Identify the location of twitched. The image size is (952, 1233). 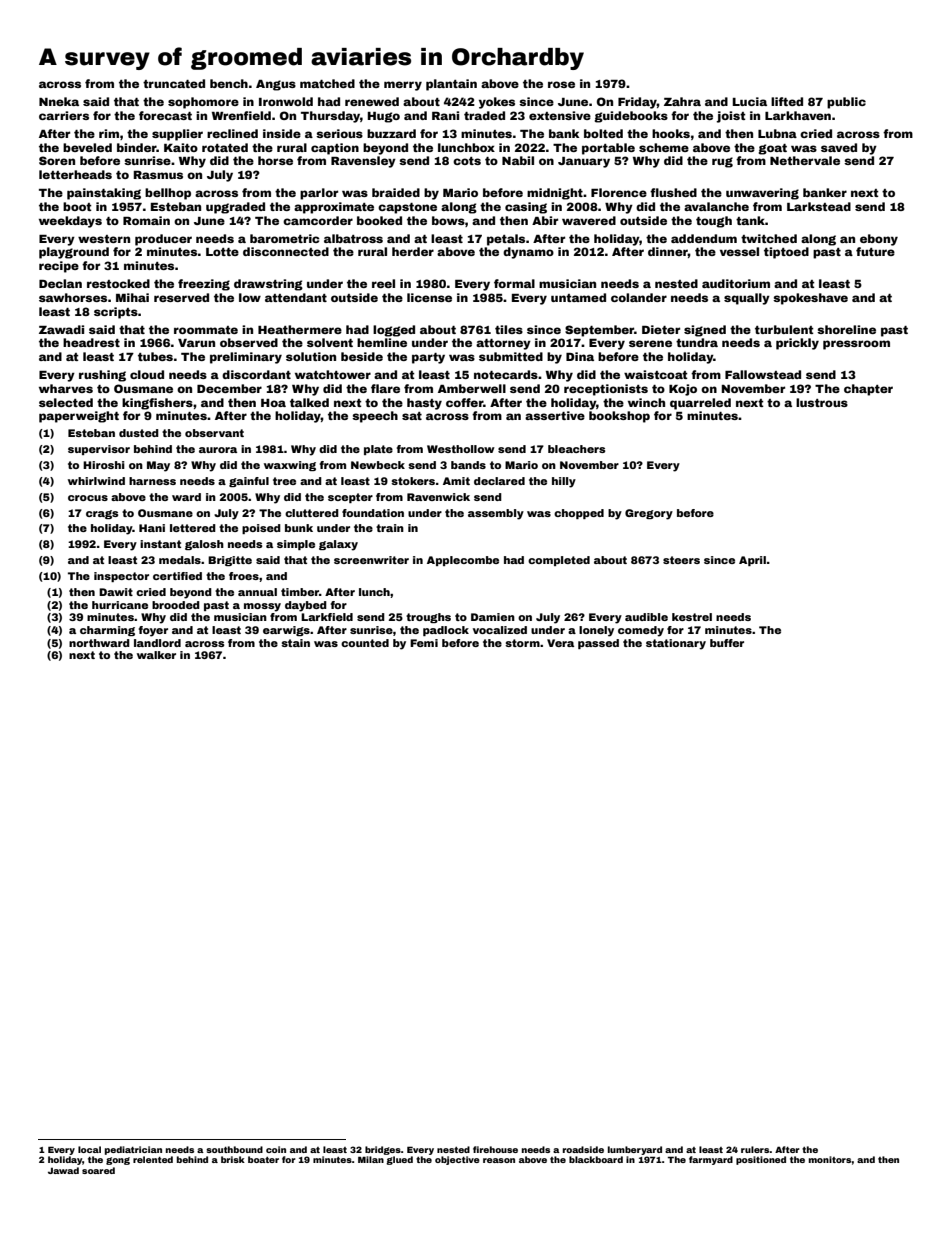
(769, 238).
